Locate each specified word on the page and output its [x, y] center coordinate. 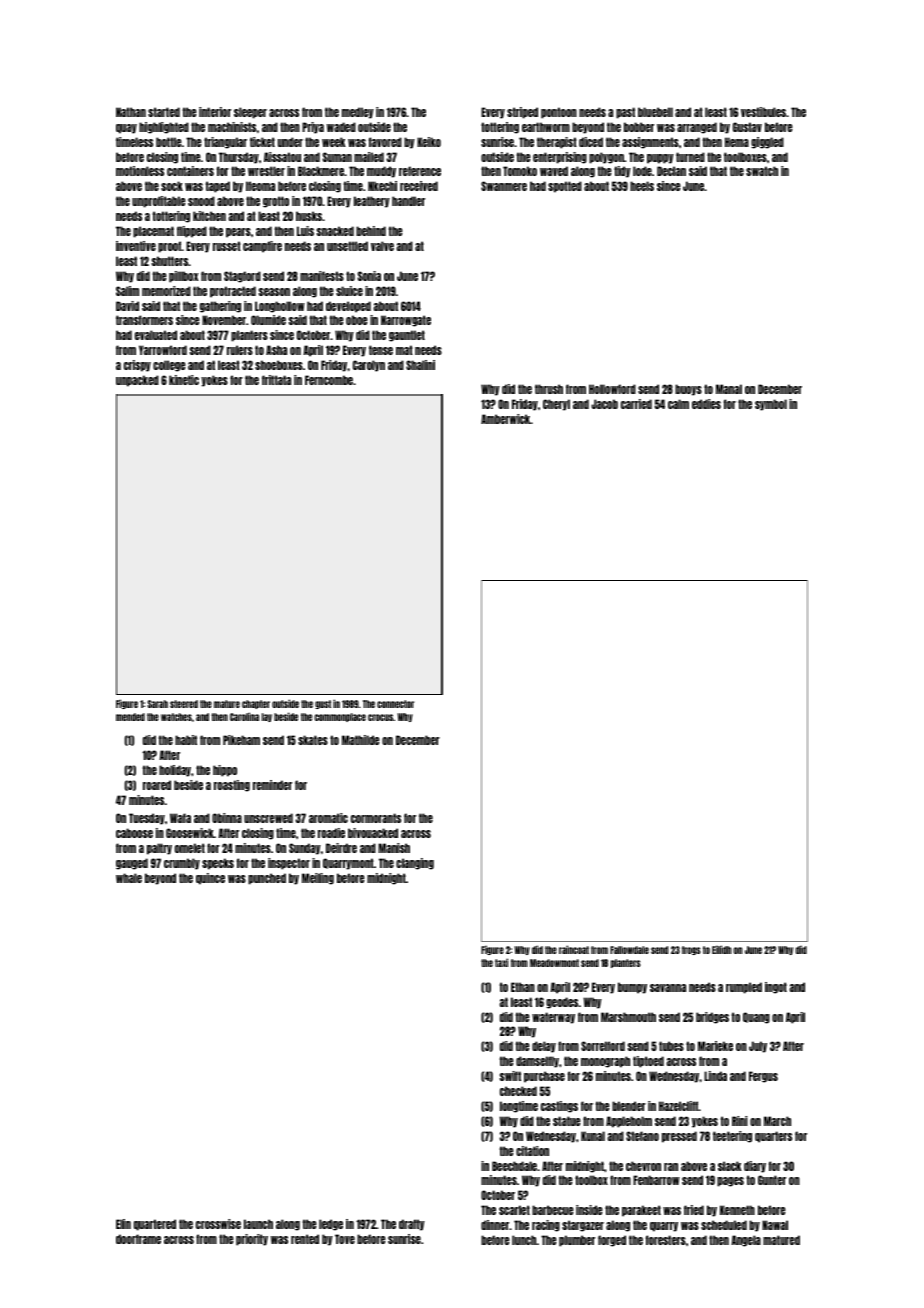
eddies [706, 404]
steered [184, 704]
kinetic [184, 380]
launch [258, 1224]
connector [395, 704]
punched [267, 879]
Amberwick [506, 419]
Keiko [429, 142]
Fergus [763, 1077]
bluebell [655, 112]
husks [309, 216]
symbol [771, 405]
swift [510, 1076]
